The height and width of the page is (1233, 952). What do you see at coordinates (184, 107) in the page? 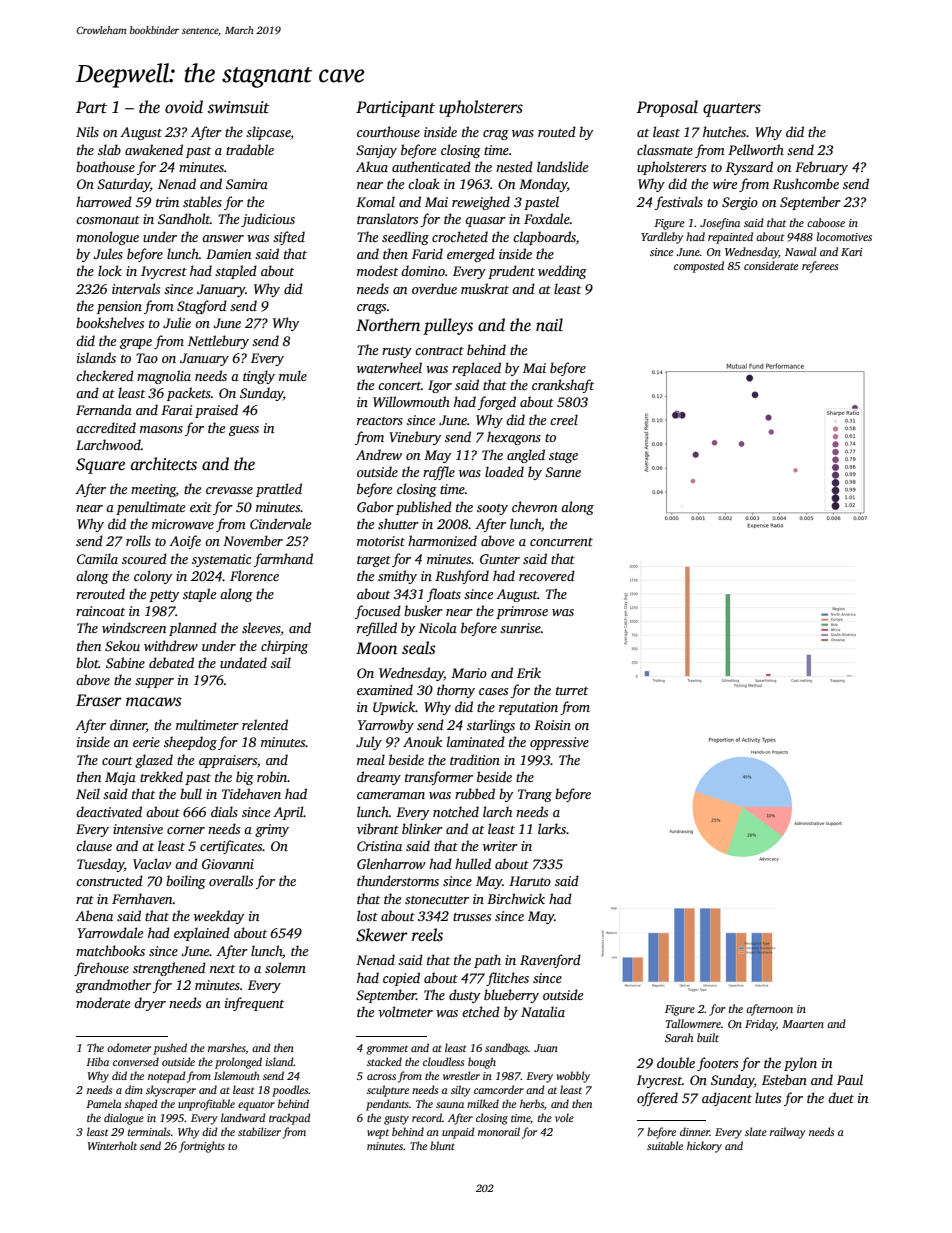
I see `ovoid` at bounding box center [184, 107].
